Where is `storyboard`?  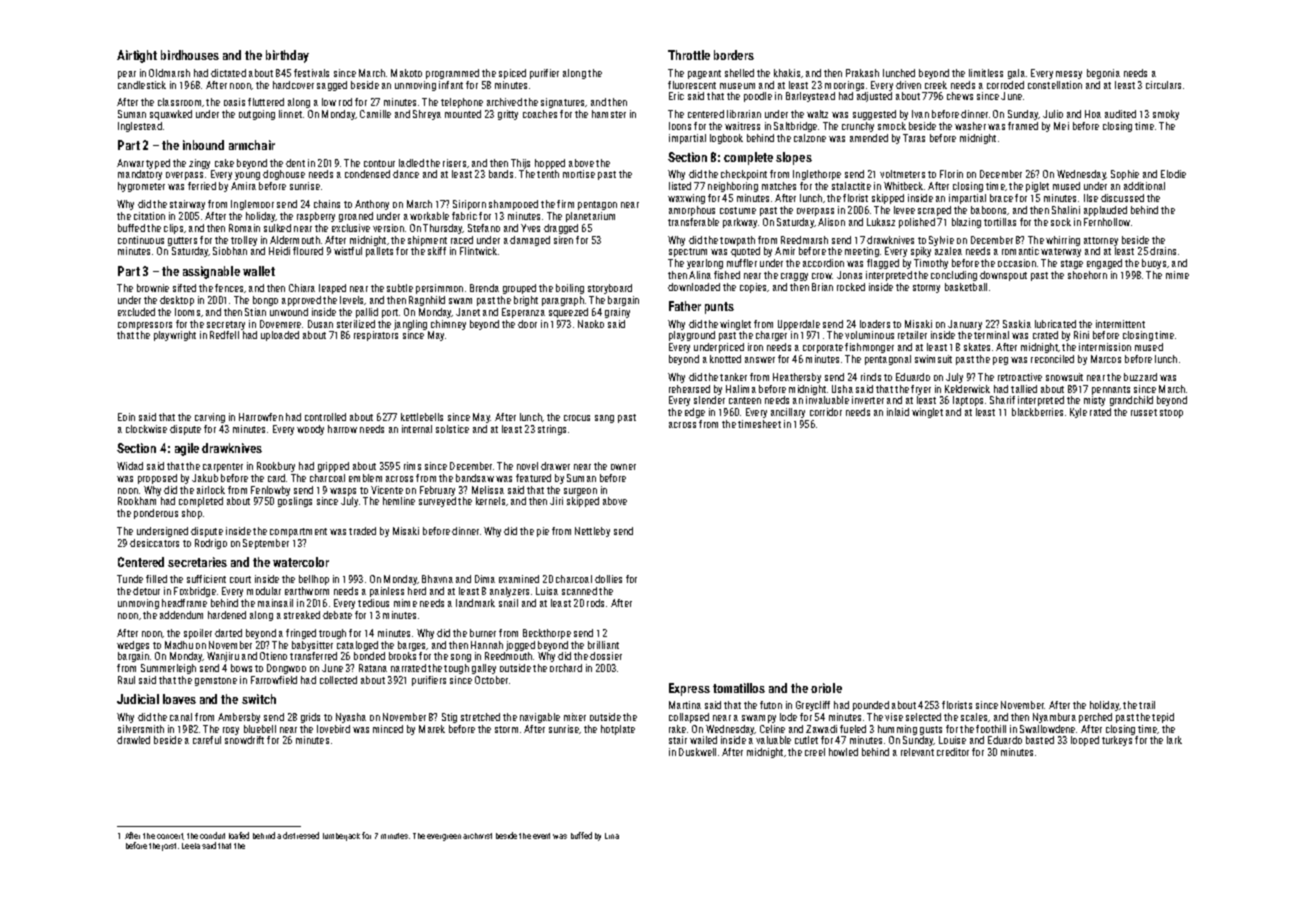 storyboard is located at coordinates (610, 289).
